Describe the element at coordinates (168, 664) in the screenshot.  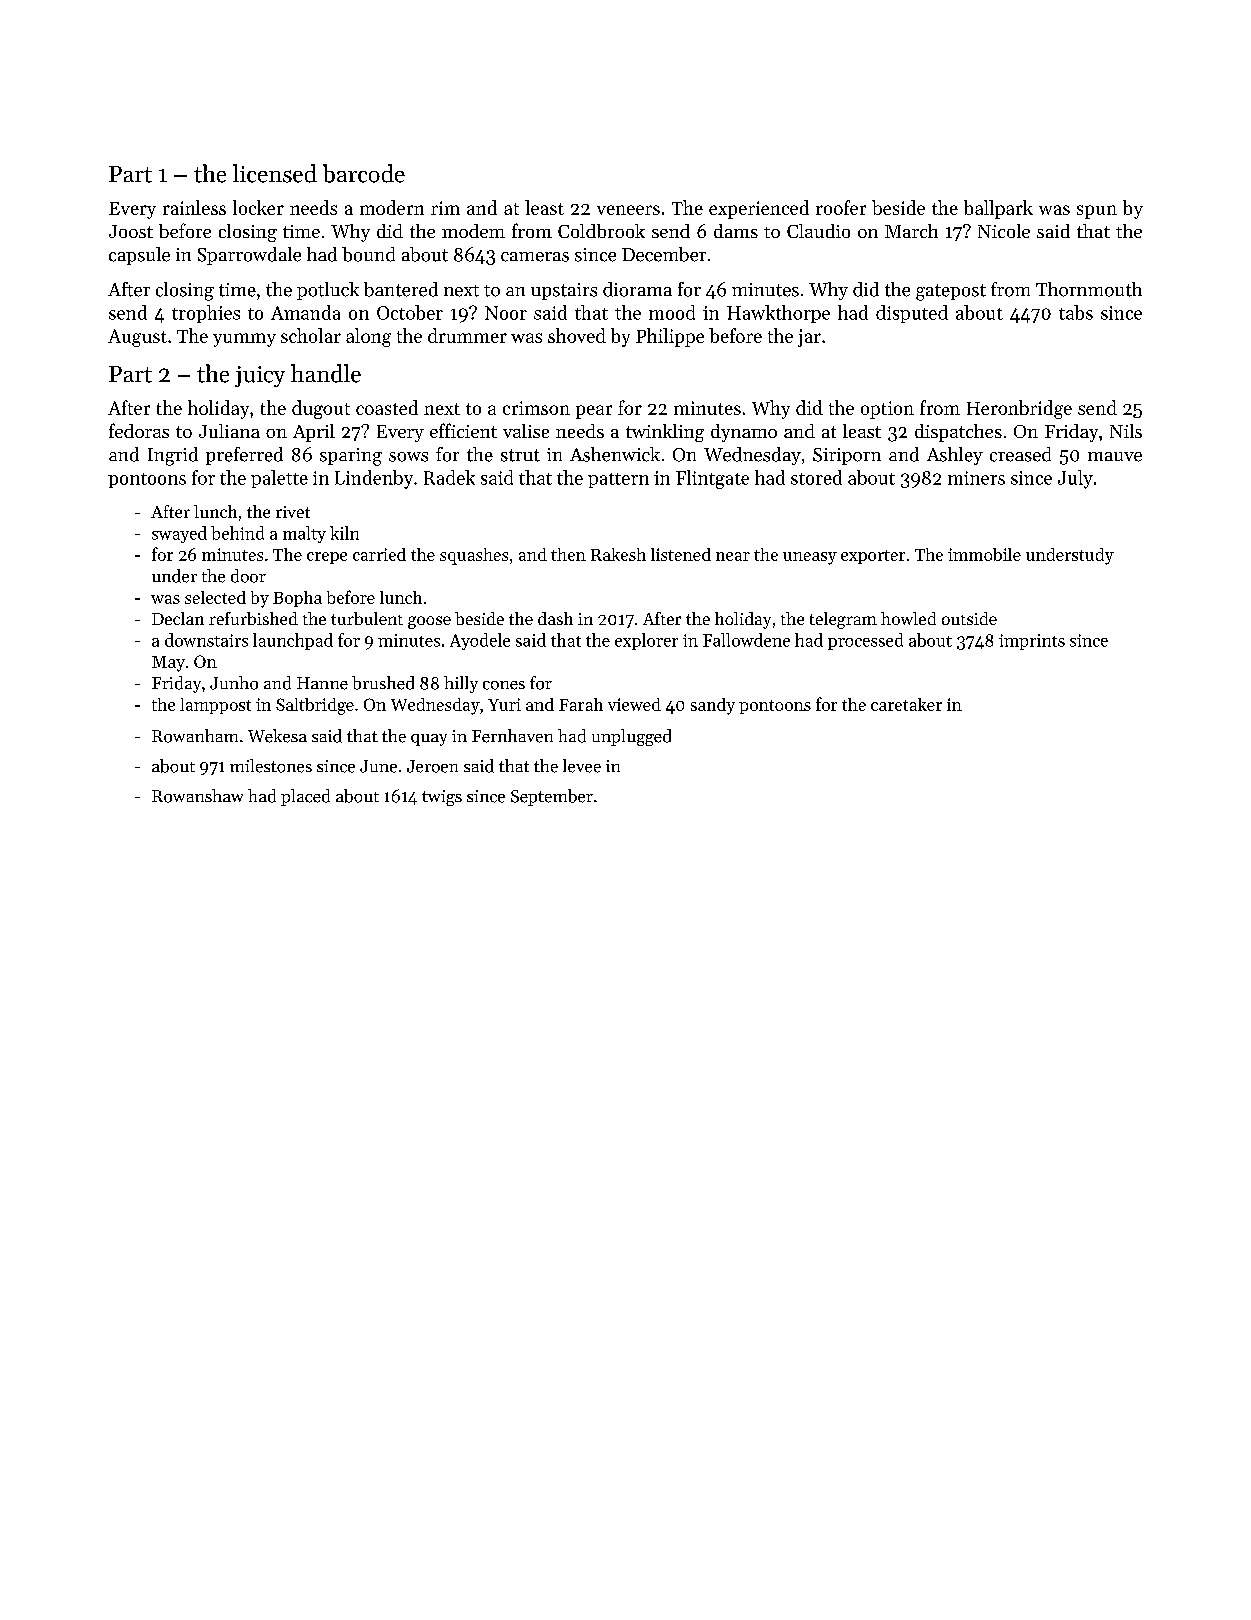
I see `May` at that location.
